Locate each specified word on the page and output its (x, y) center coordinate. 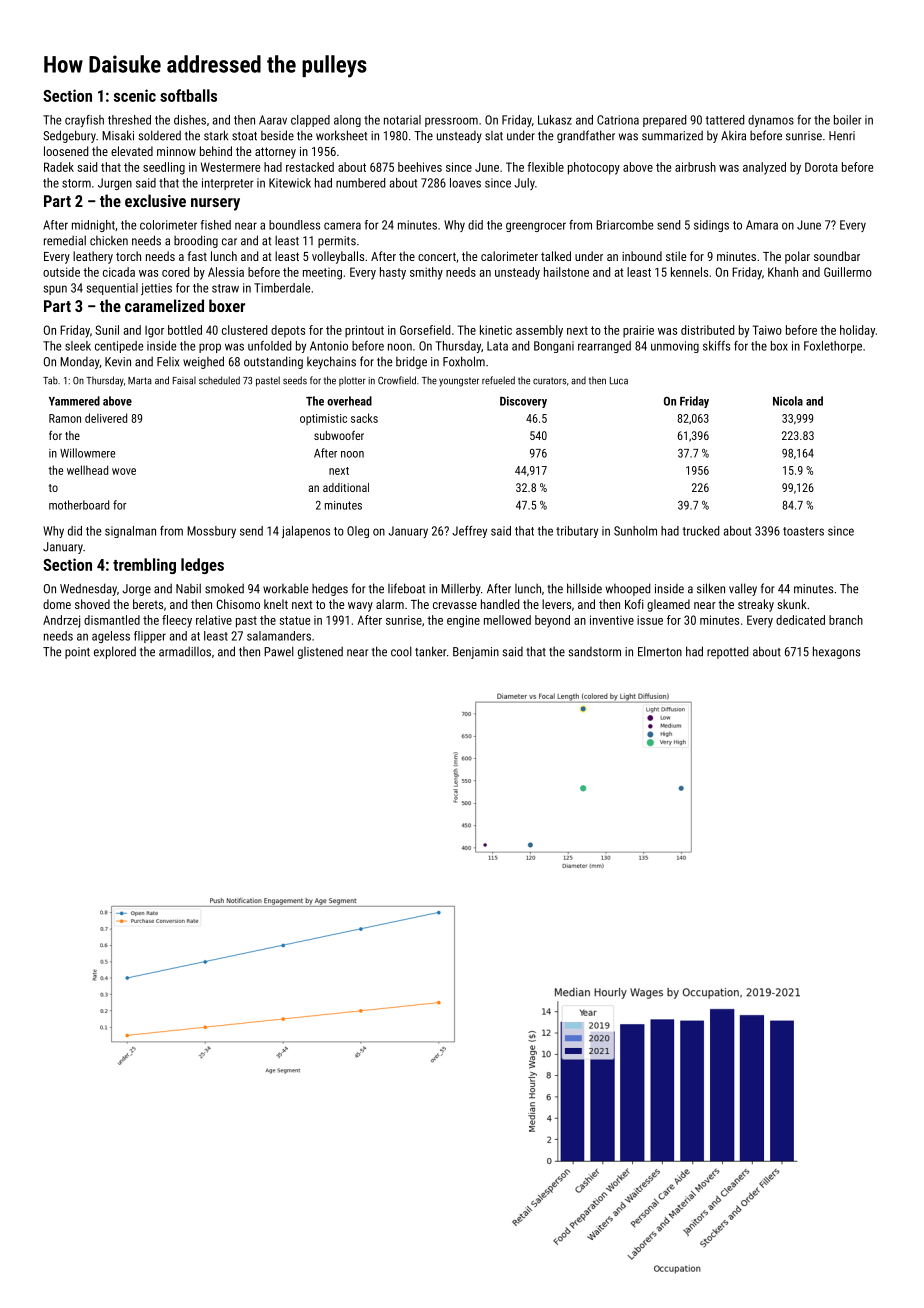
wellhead (87, 470)
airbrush (695, 167)
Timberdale (282, 288)
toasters (803, 531)
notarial (402, 120)
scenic (135, 95)
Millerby (461, 589)
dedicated (800, 620)
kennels (689, 272)
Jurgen (115, 184)
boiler (848, 120)
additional (346, 487)
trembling (144, 566)
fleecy (177, 621)
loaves (465, 183)
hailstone (566, 272)
